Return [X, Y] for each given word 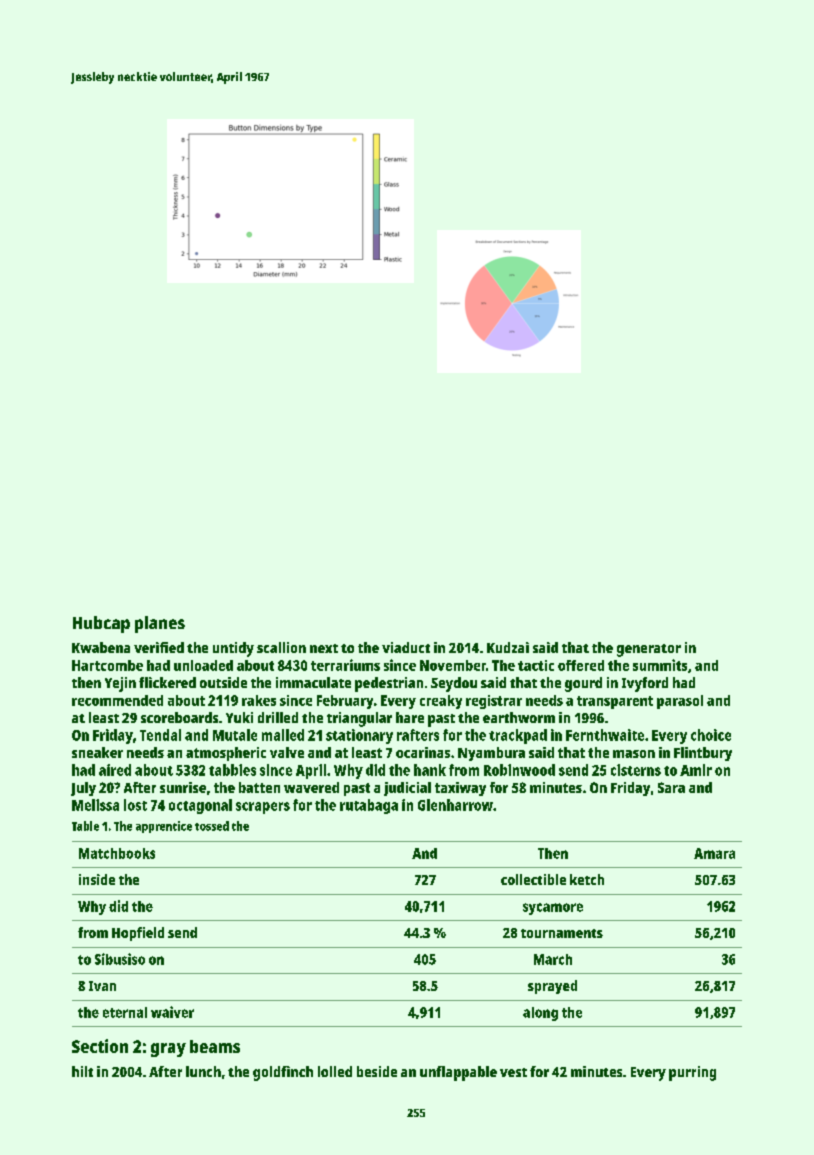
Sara [671, 787]
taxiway [460, 789]
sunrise [183, 787]
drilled [278, 717]
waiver [172, 1012]
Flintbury [703, 754]
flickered [167, 682]
